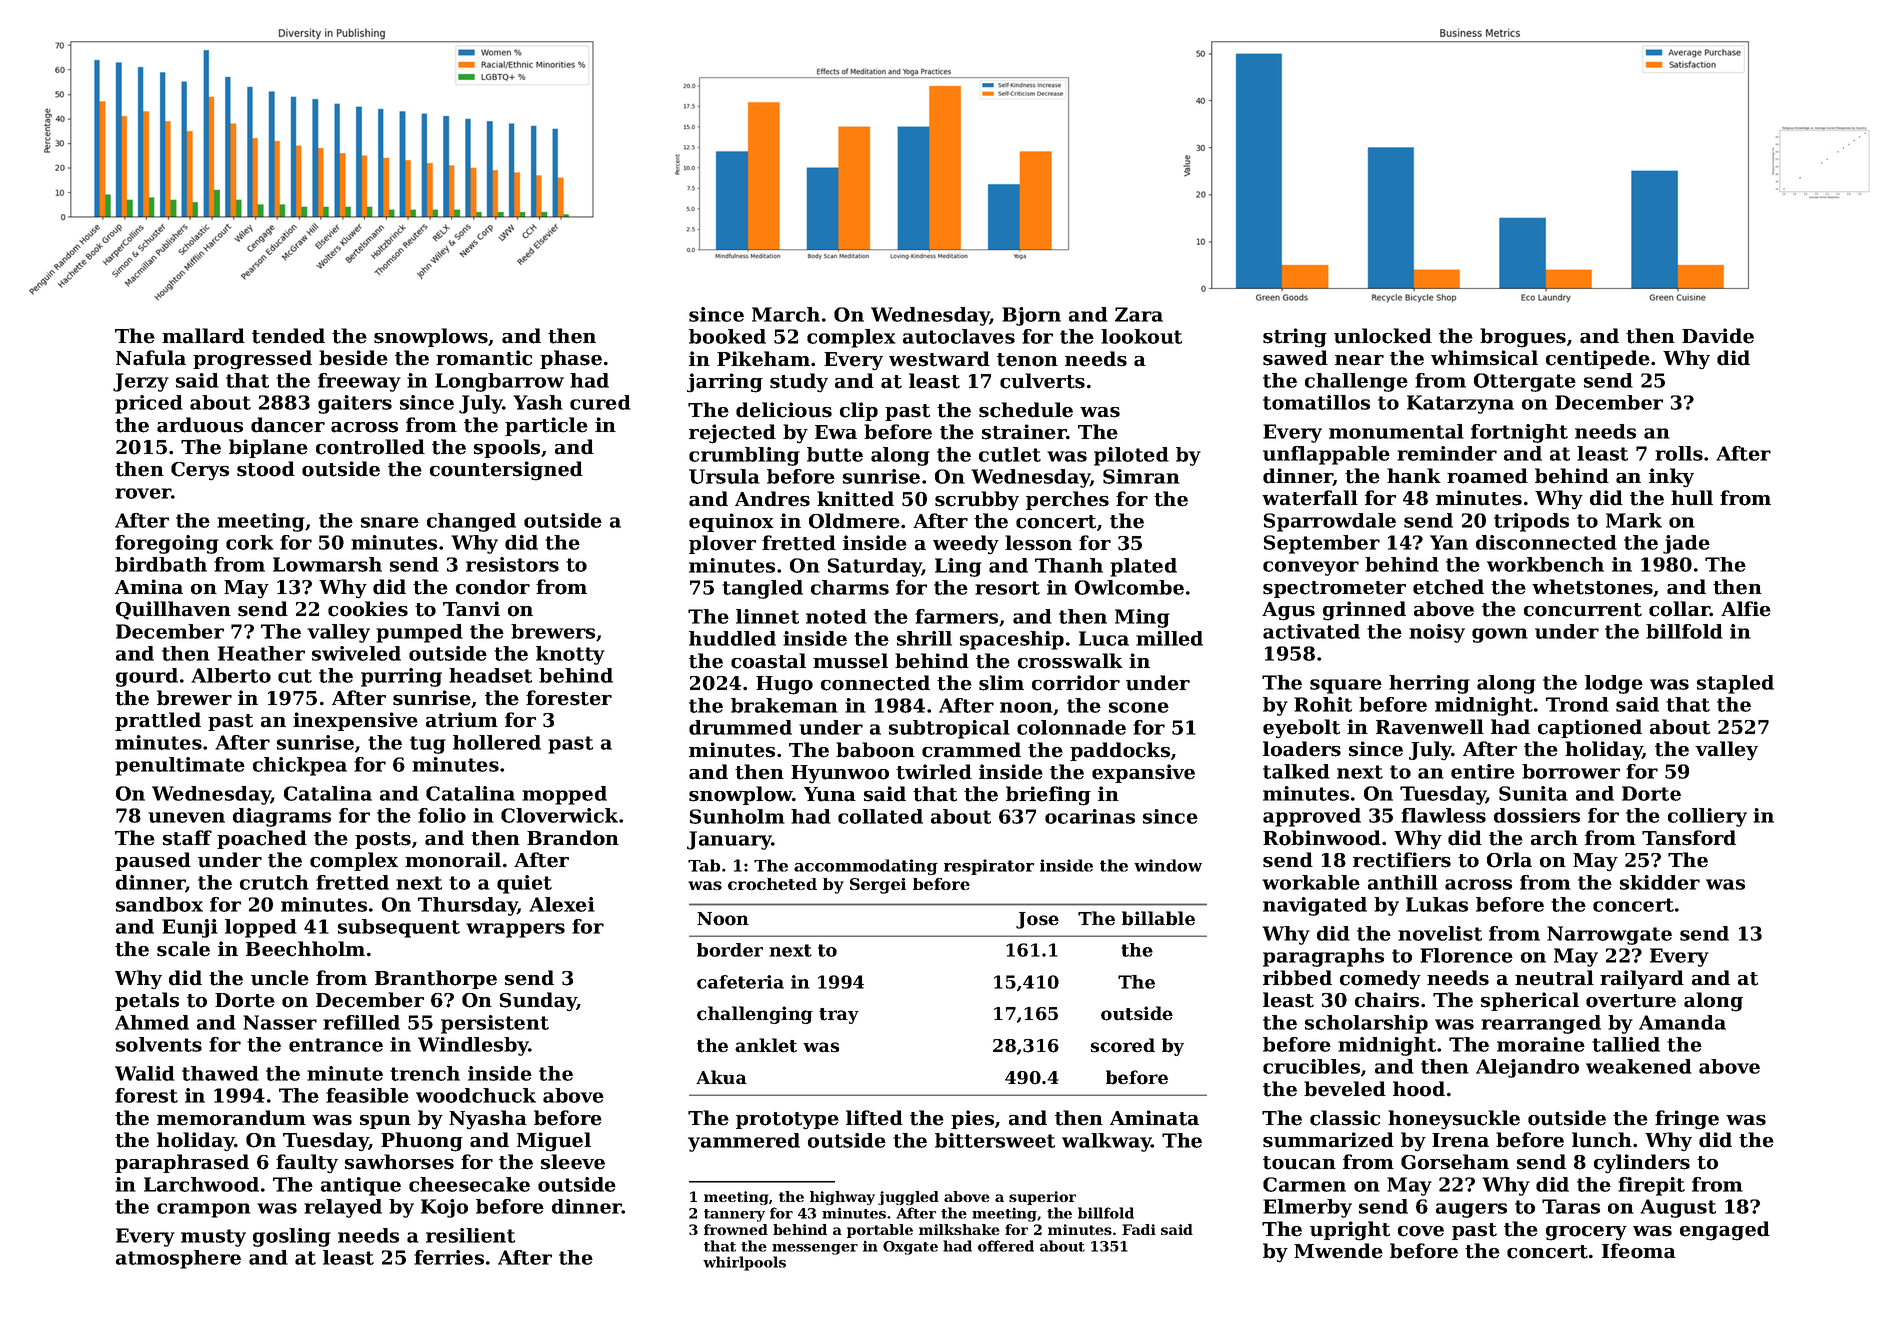 The height and width of the screenshot is (1341, 1896). What do you see at coordinates (288, 425) in the screenshot?
I see `dancer` at bounding box center [288, 425].
